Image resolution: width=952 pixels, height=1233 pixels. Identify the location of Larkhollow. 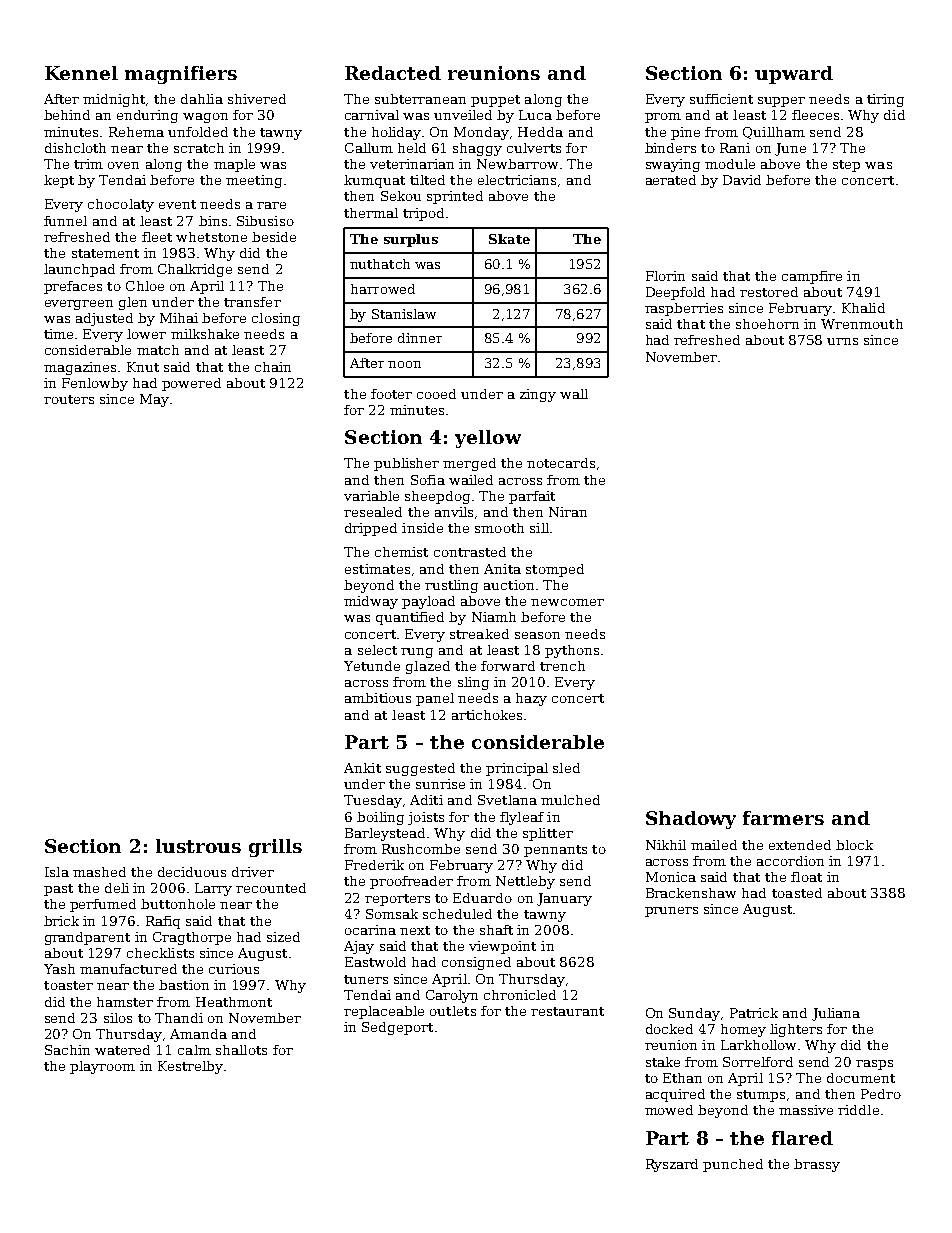
(758, 1045).
